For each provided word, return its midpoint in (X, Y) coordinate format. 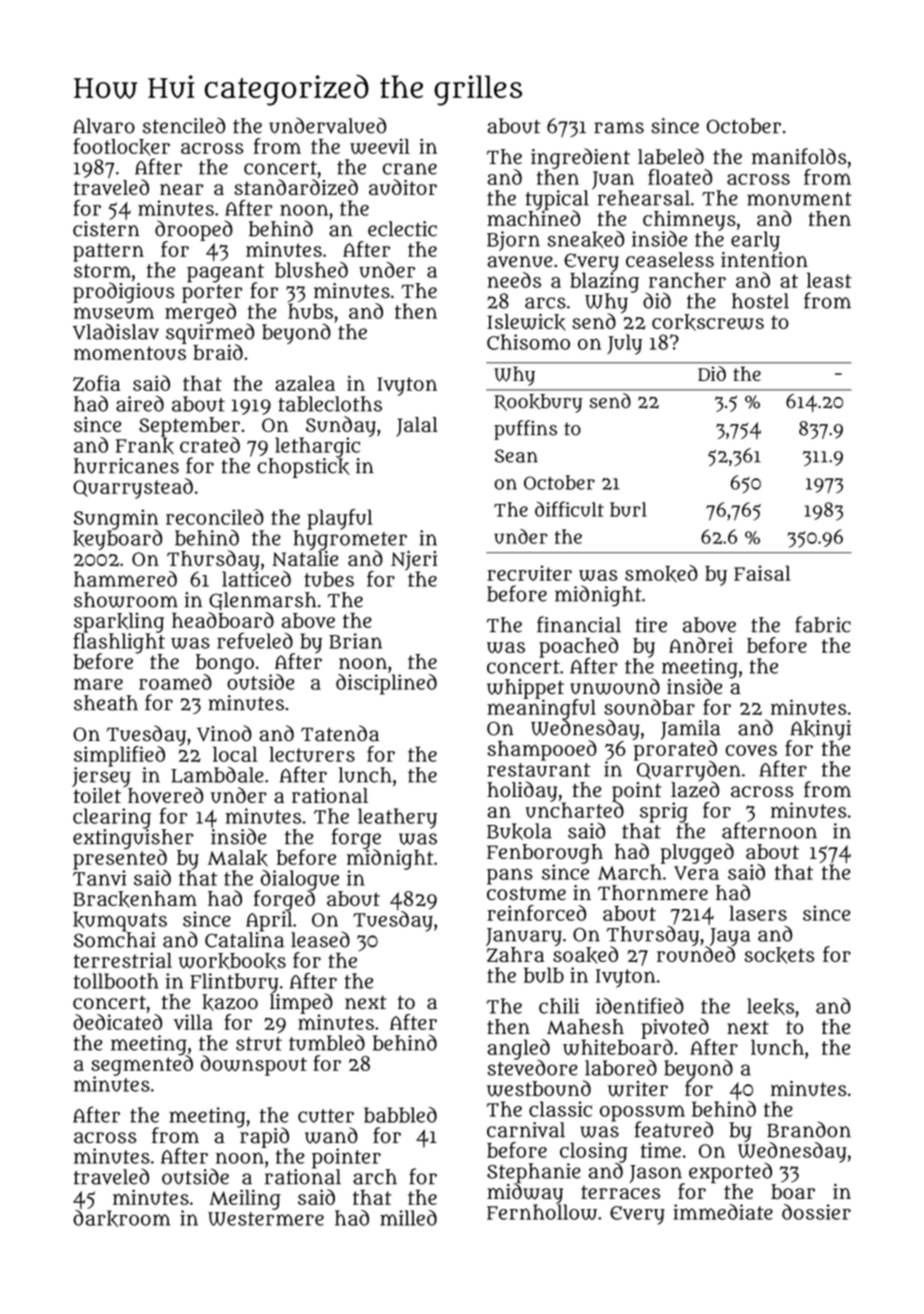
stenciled (184, 125)
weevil (380, 146)
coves (751, 750)
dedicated (117, 1022)
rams (619, 128)
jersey (101, 777)
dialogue (300, 880)
